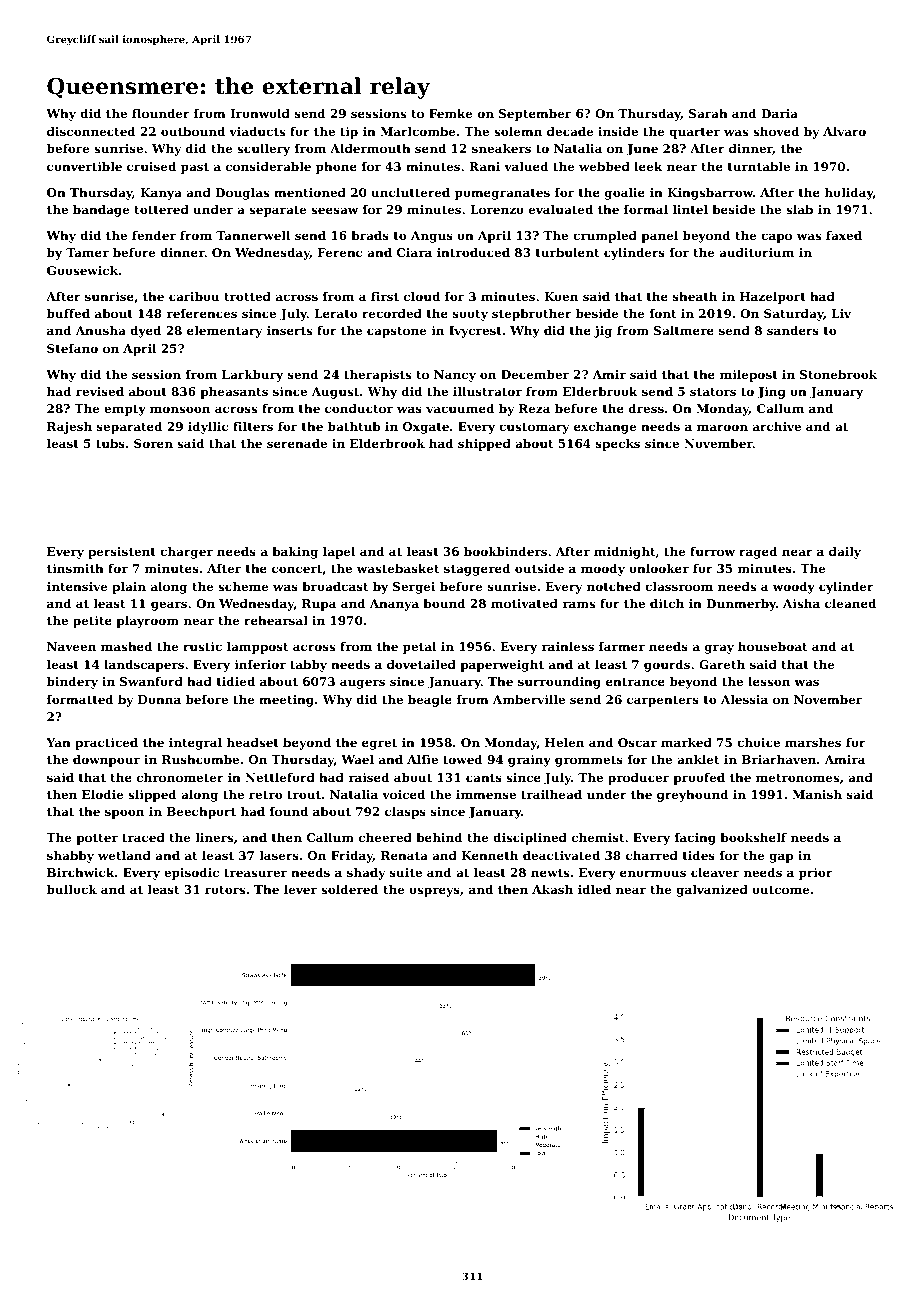 The height and width of the screenshot is (1308, 924). What do you see at coordinates (72, 889) in the screenshot?
I see `bullock` at bounding box center [72, 889].
